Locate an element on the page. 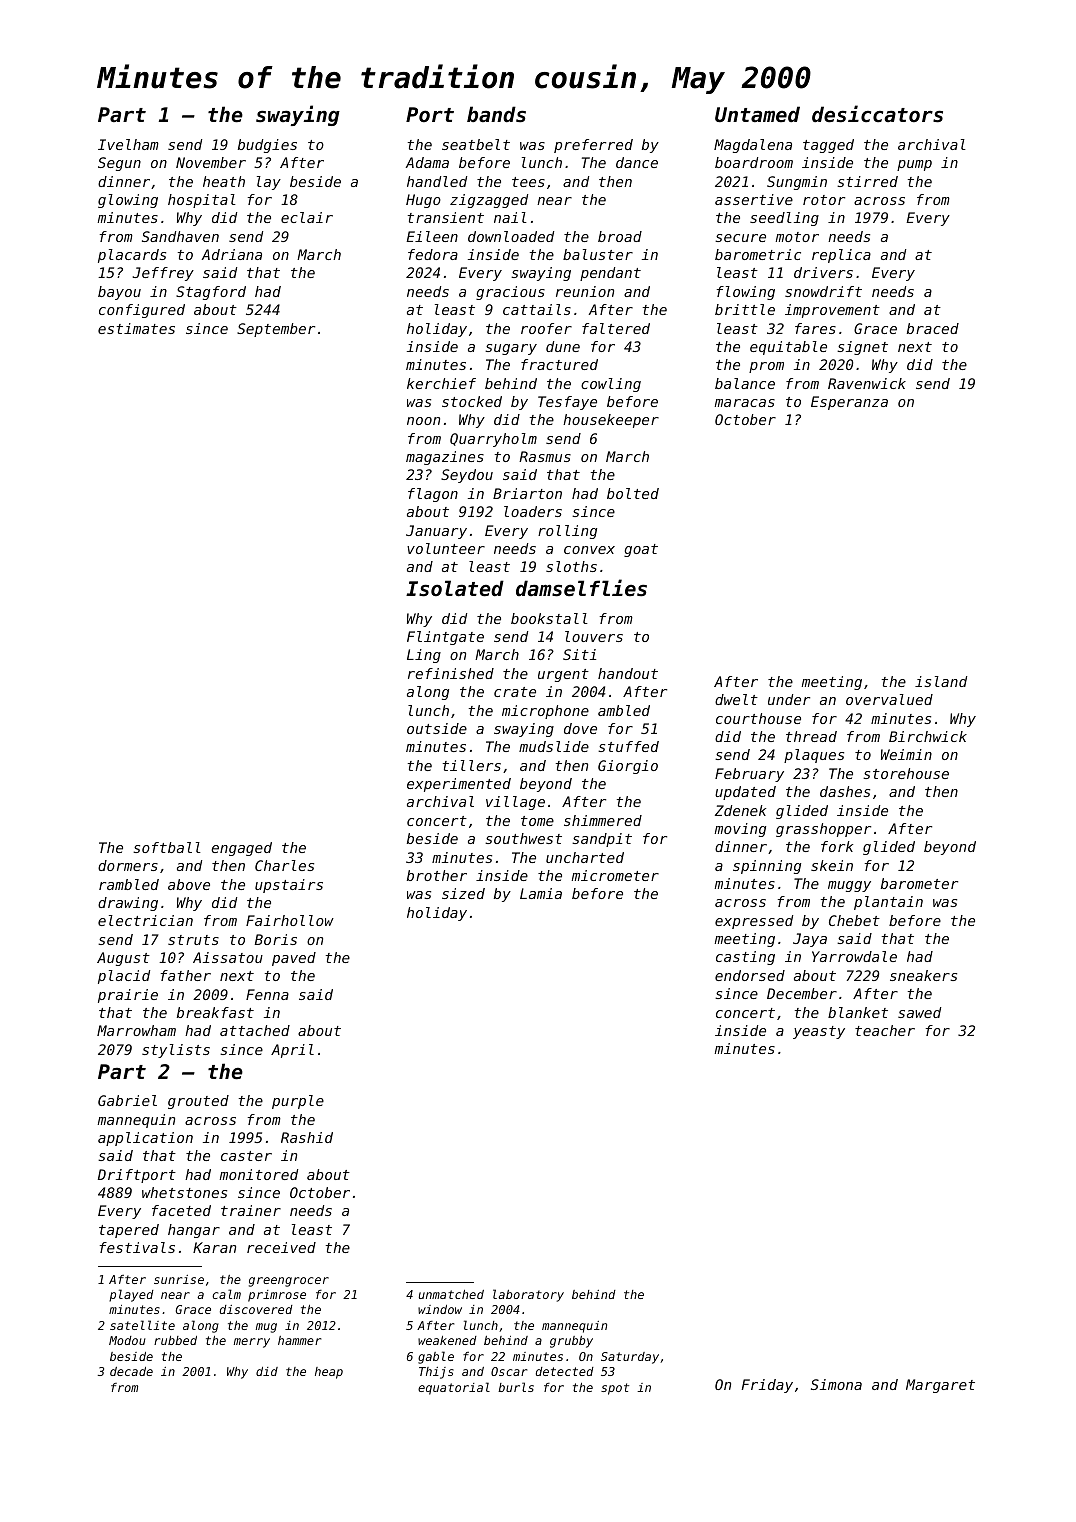  sized is located at coordinates (463, 893).
